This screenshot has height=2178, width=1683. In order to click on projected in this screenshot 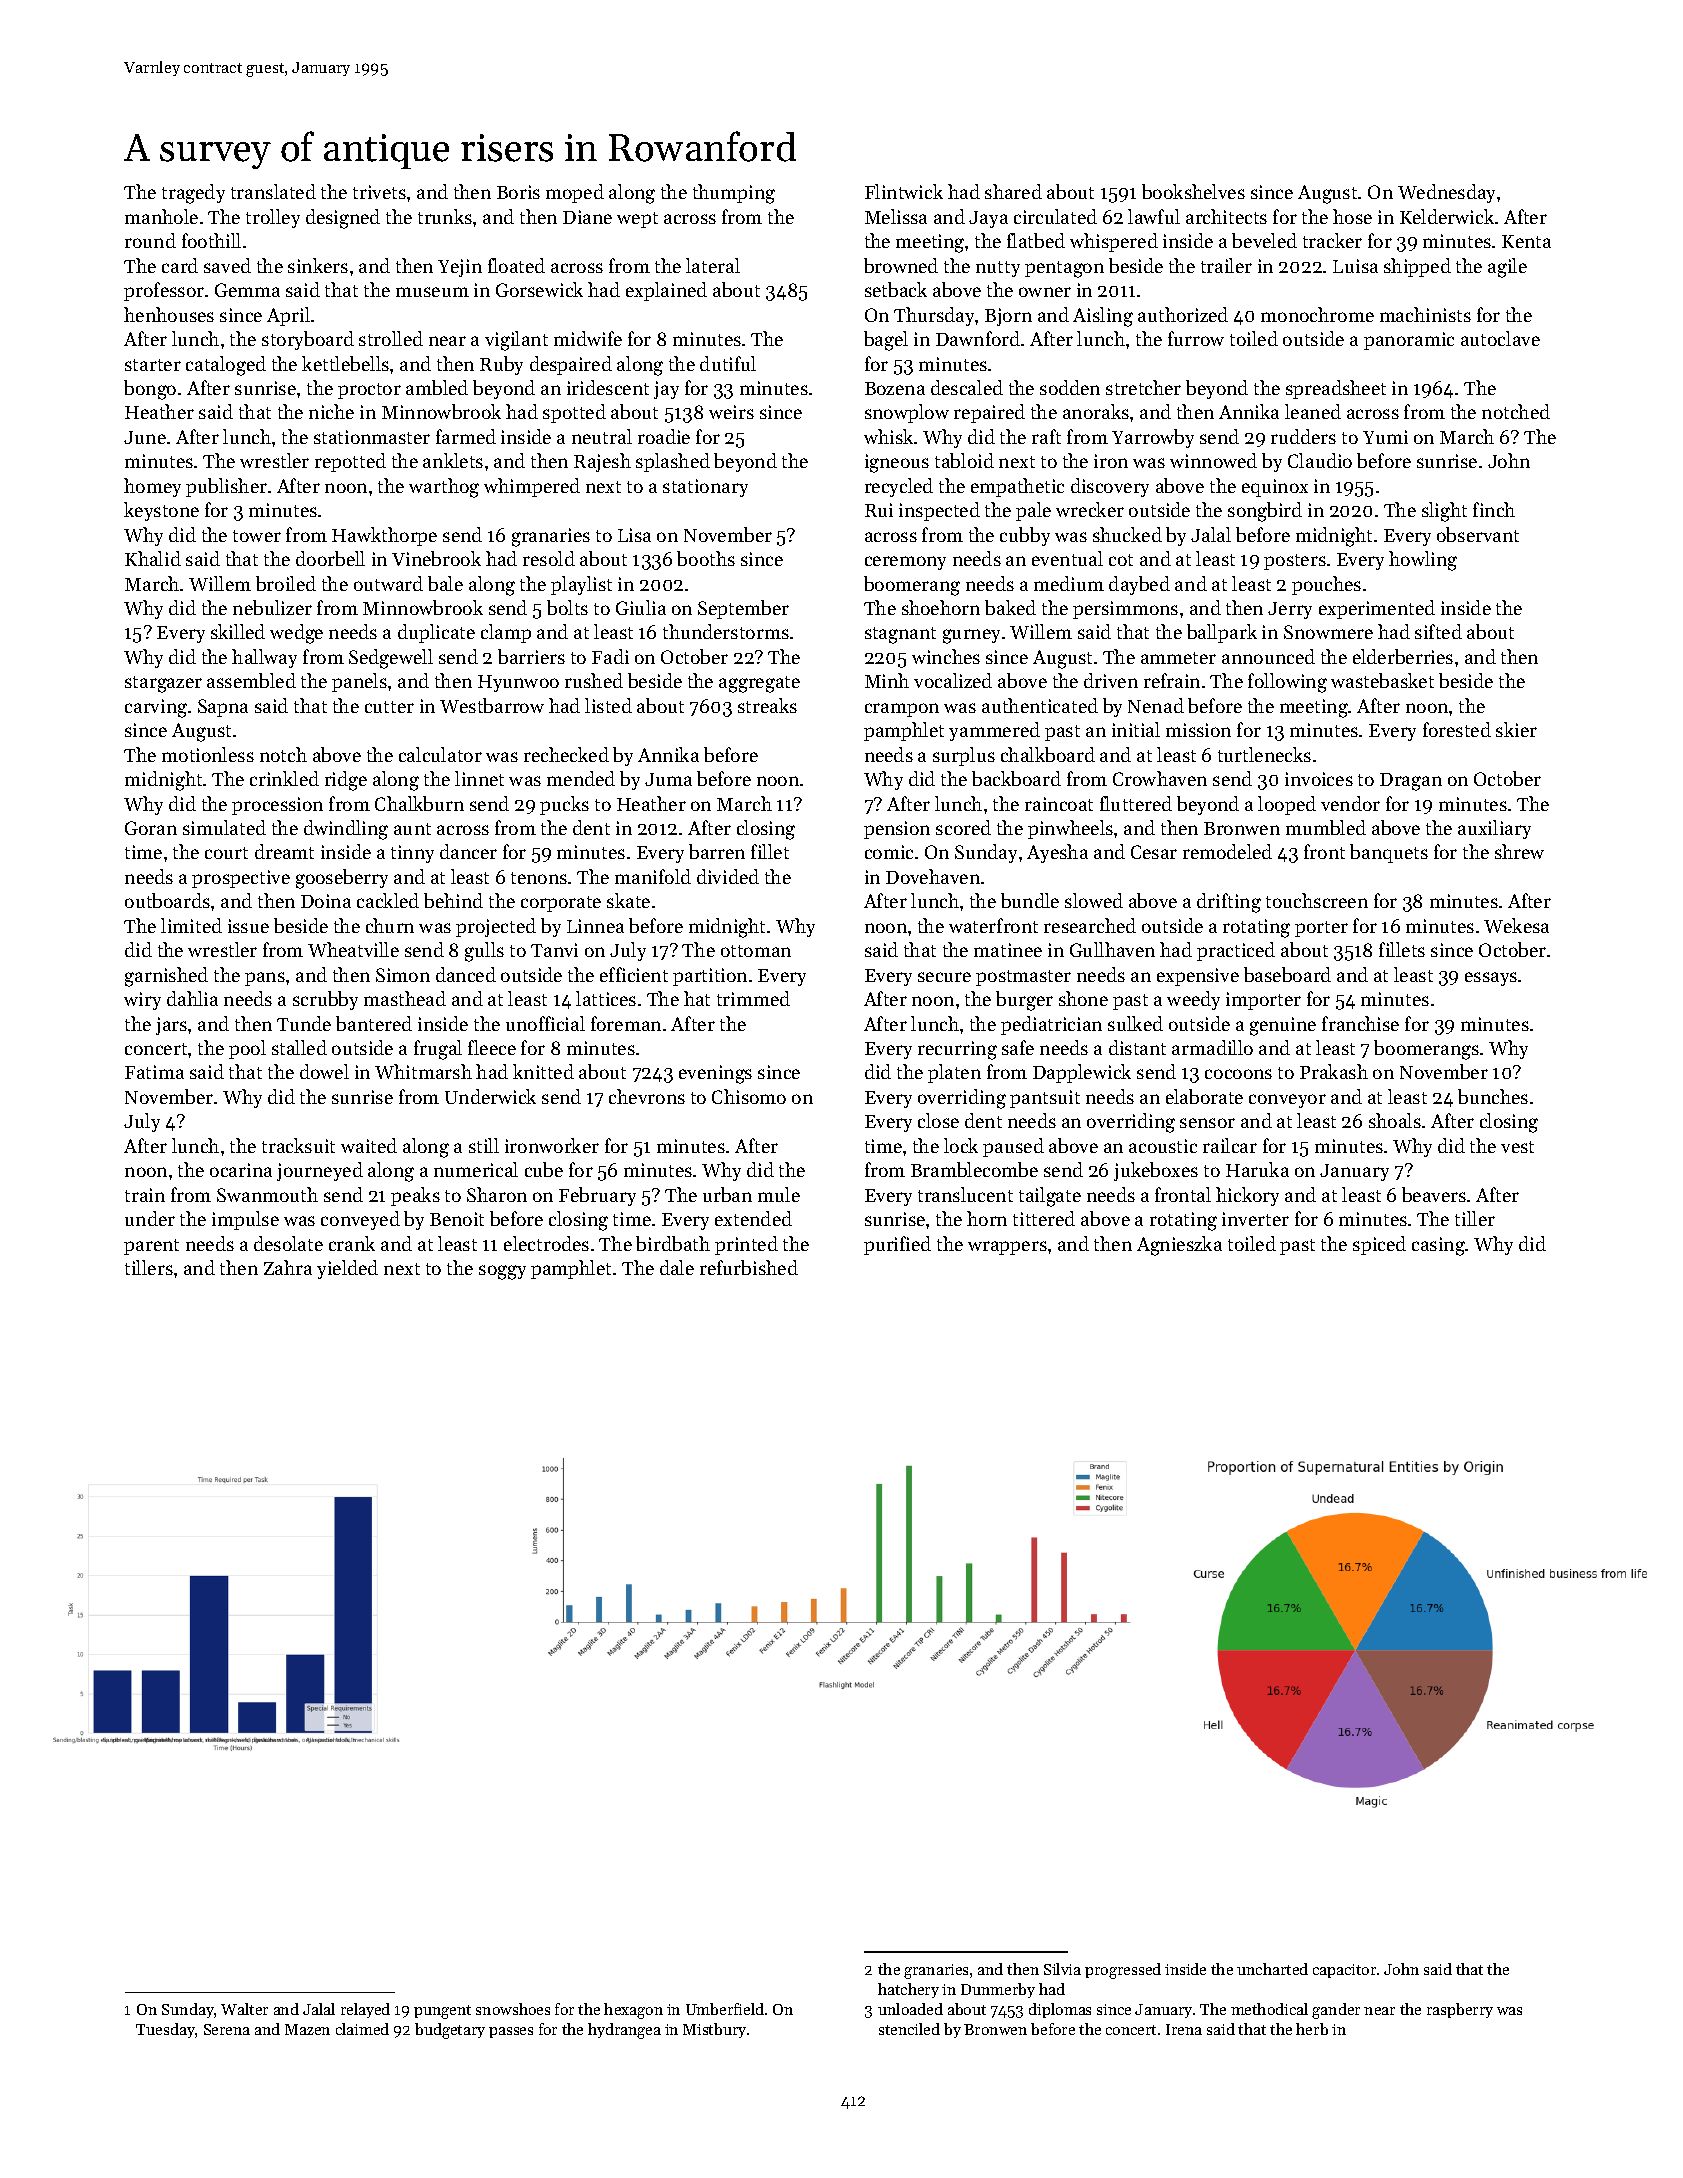, I will do `click(496, 927)`.
